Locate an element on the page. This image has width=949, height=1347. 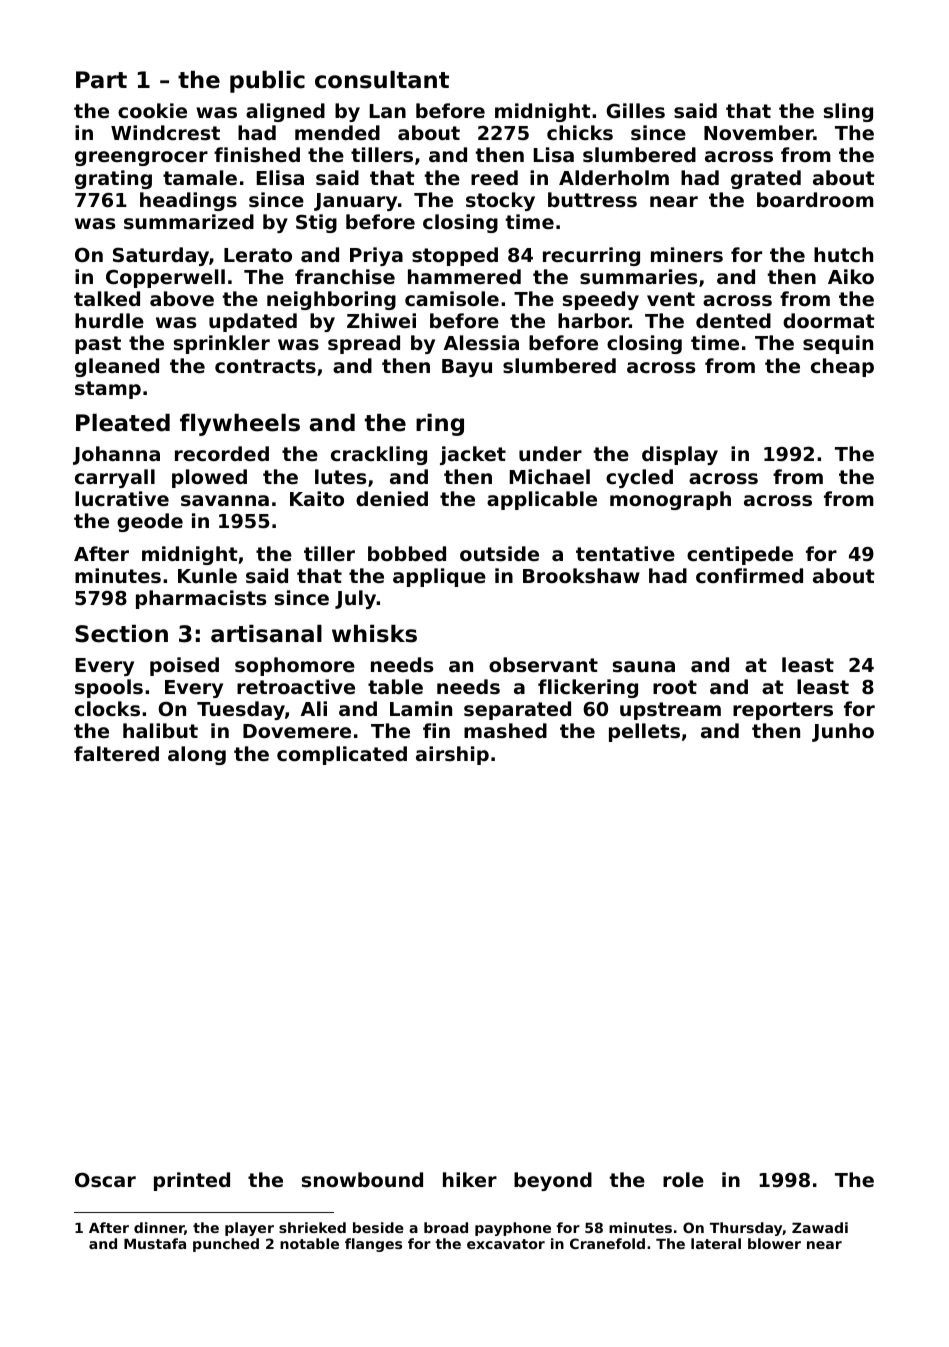
chicks is located at coordinates (580, 132).
